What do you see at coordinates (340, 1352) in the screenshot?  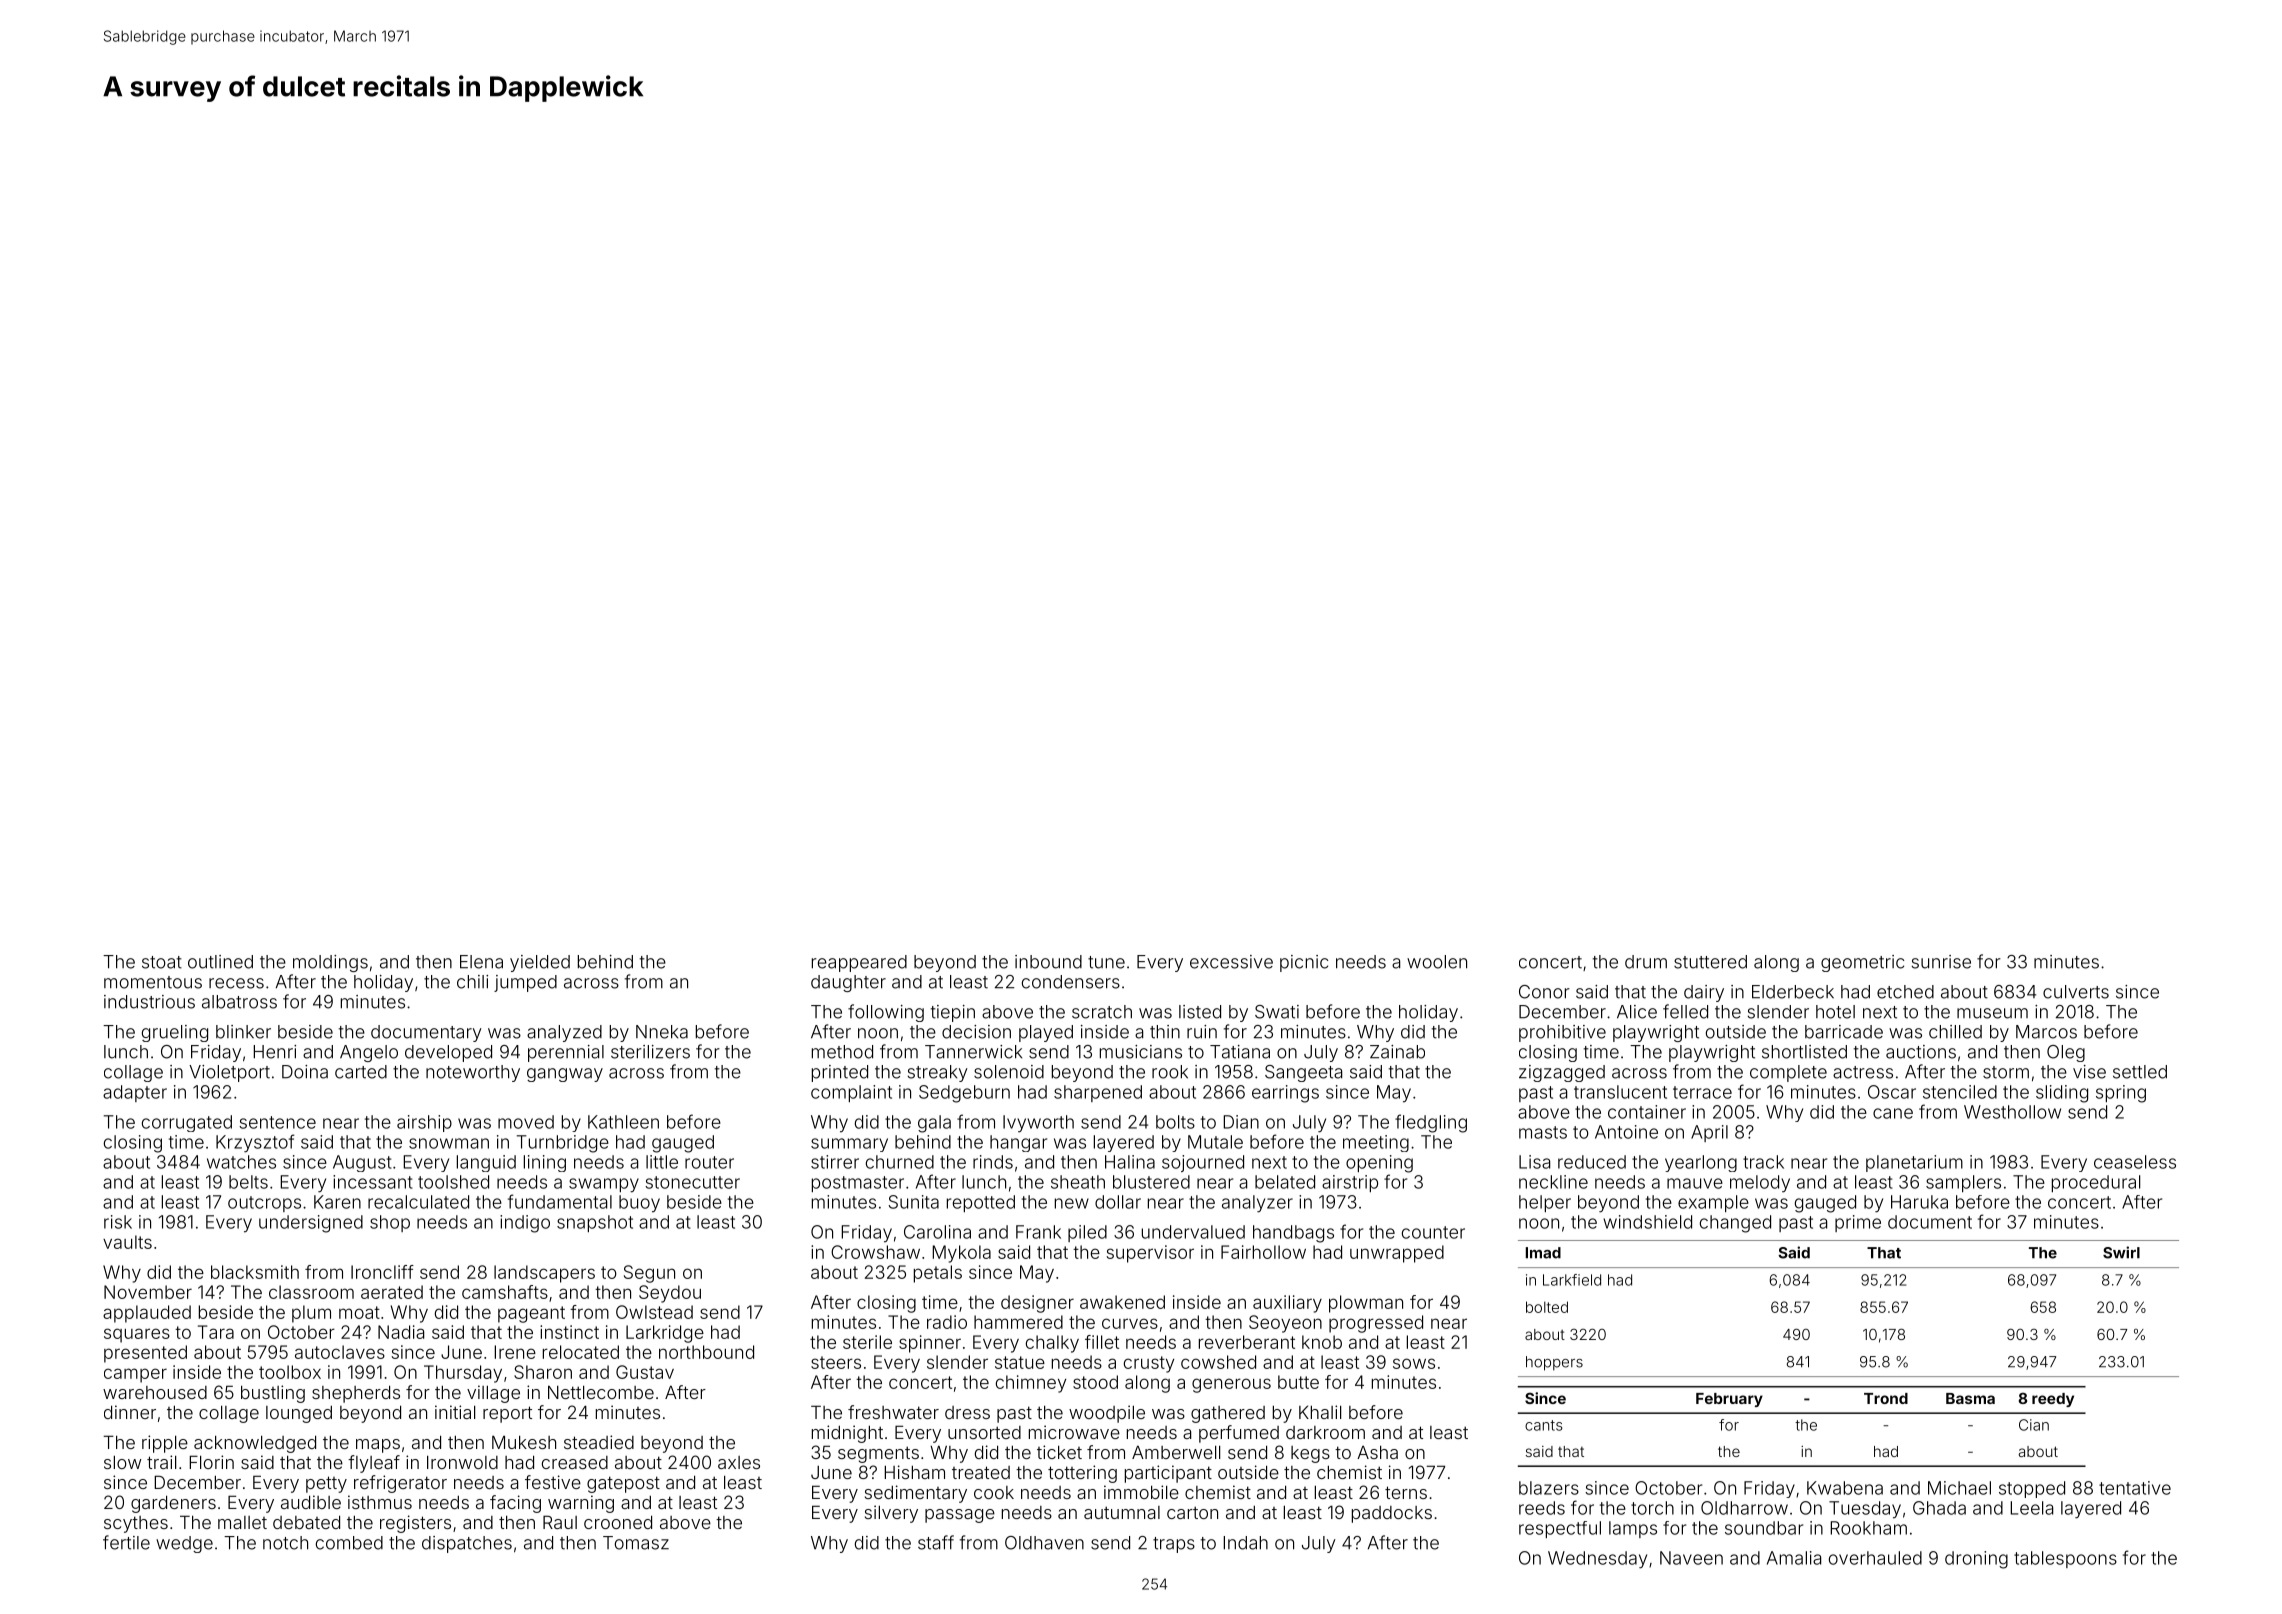 I see `autoclaves` at bounding box center [340, 1352].
